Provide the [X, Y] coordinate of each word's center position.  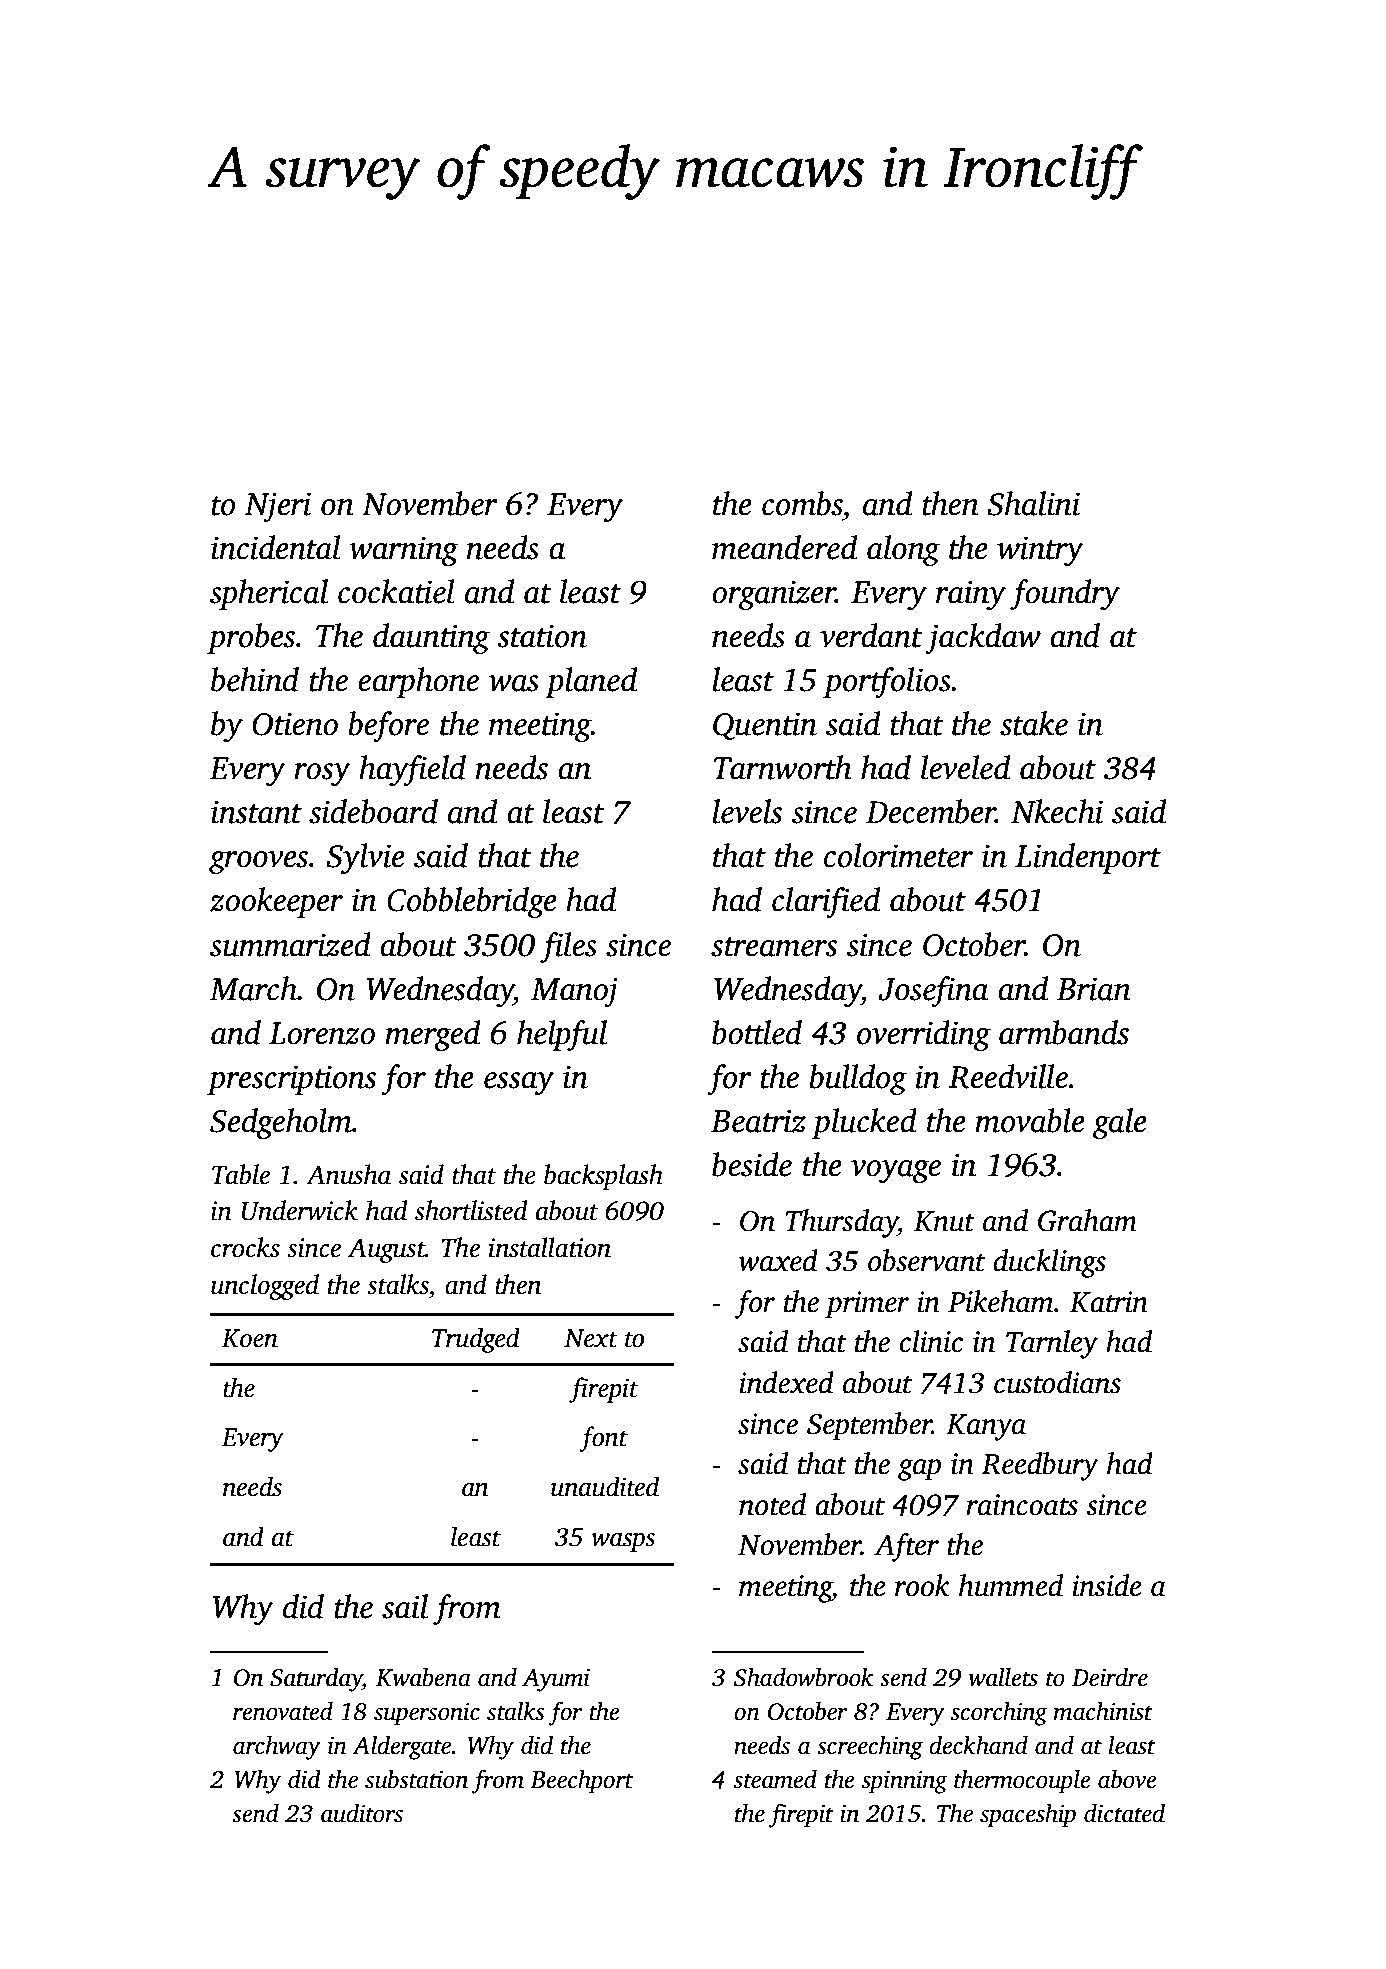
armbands [1064, 1032]
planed [591, 682]
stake [1034, 723]
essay [519, 1083]
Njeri [278, 507]
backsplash [603, 1177]
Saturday [316, 1679]
